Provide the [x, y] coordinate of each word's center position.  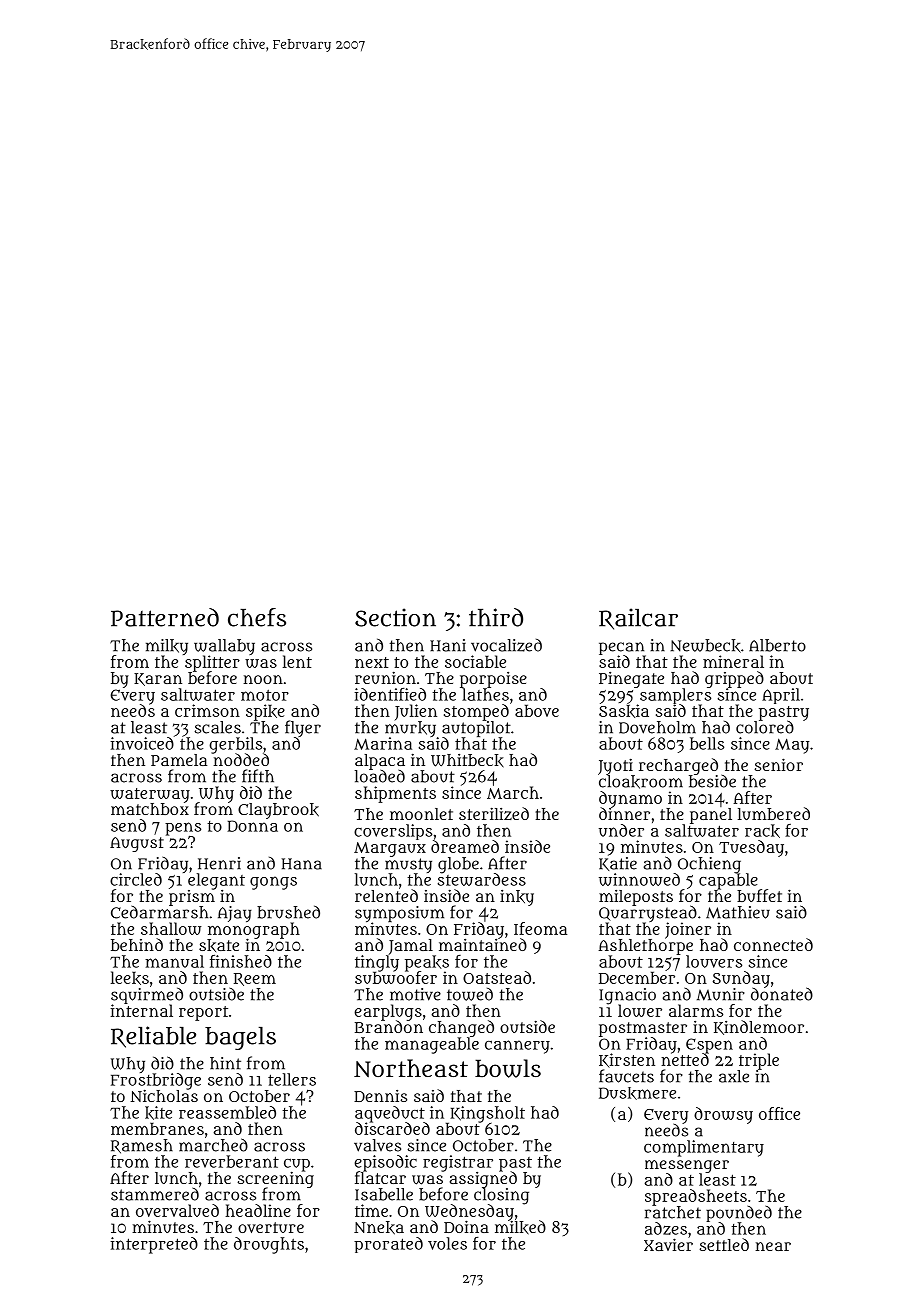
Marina [383, 743]
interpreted [154, 1245]
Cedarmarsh [159, 912]
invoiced [142, 743]
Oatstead [497, 977]
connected [773, 944]
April [781, 696]
